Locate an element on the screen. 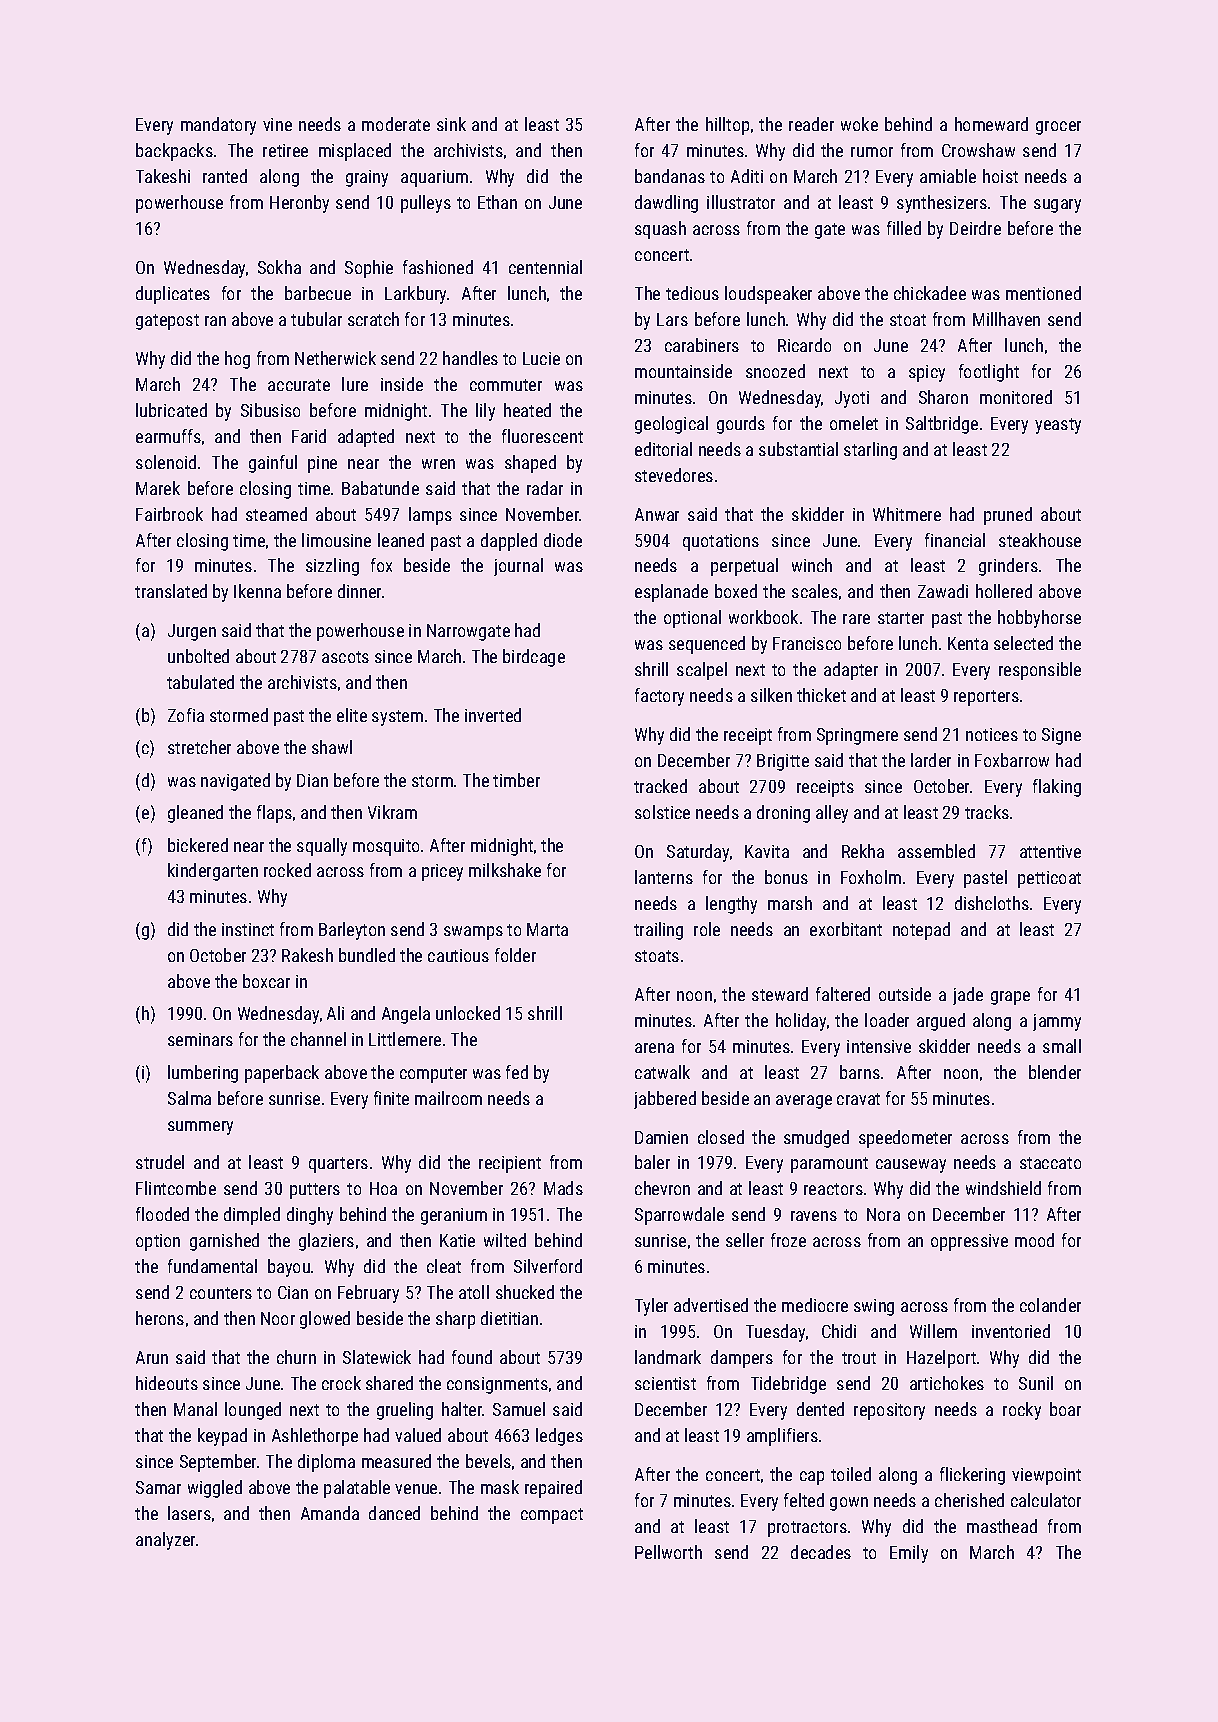 The height and width of the screenshot is (1722, 1218). Signe is located at coordinates (1061, 736).
